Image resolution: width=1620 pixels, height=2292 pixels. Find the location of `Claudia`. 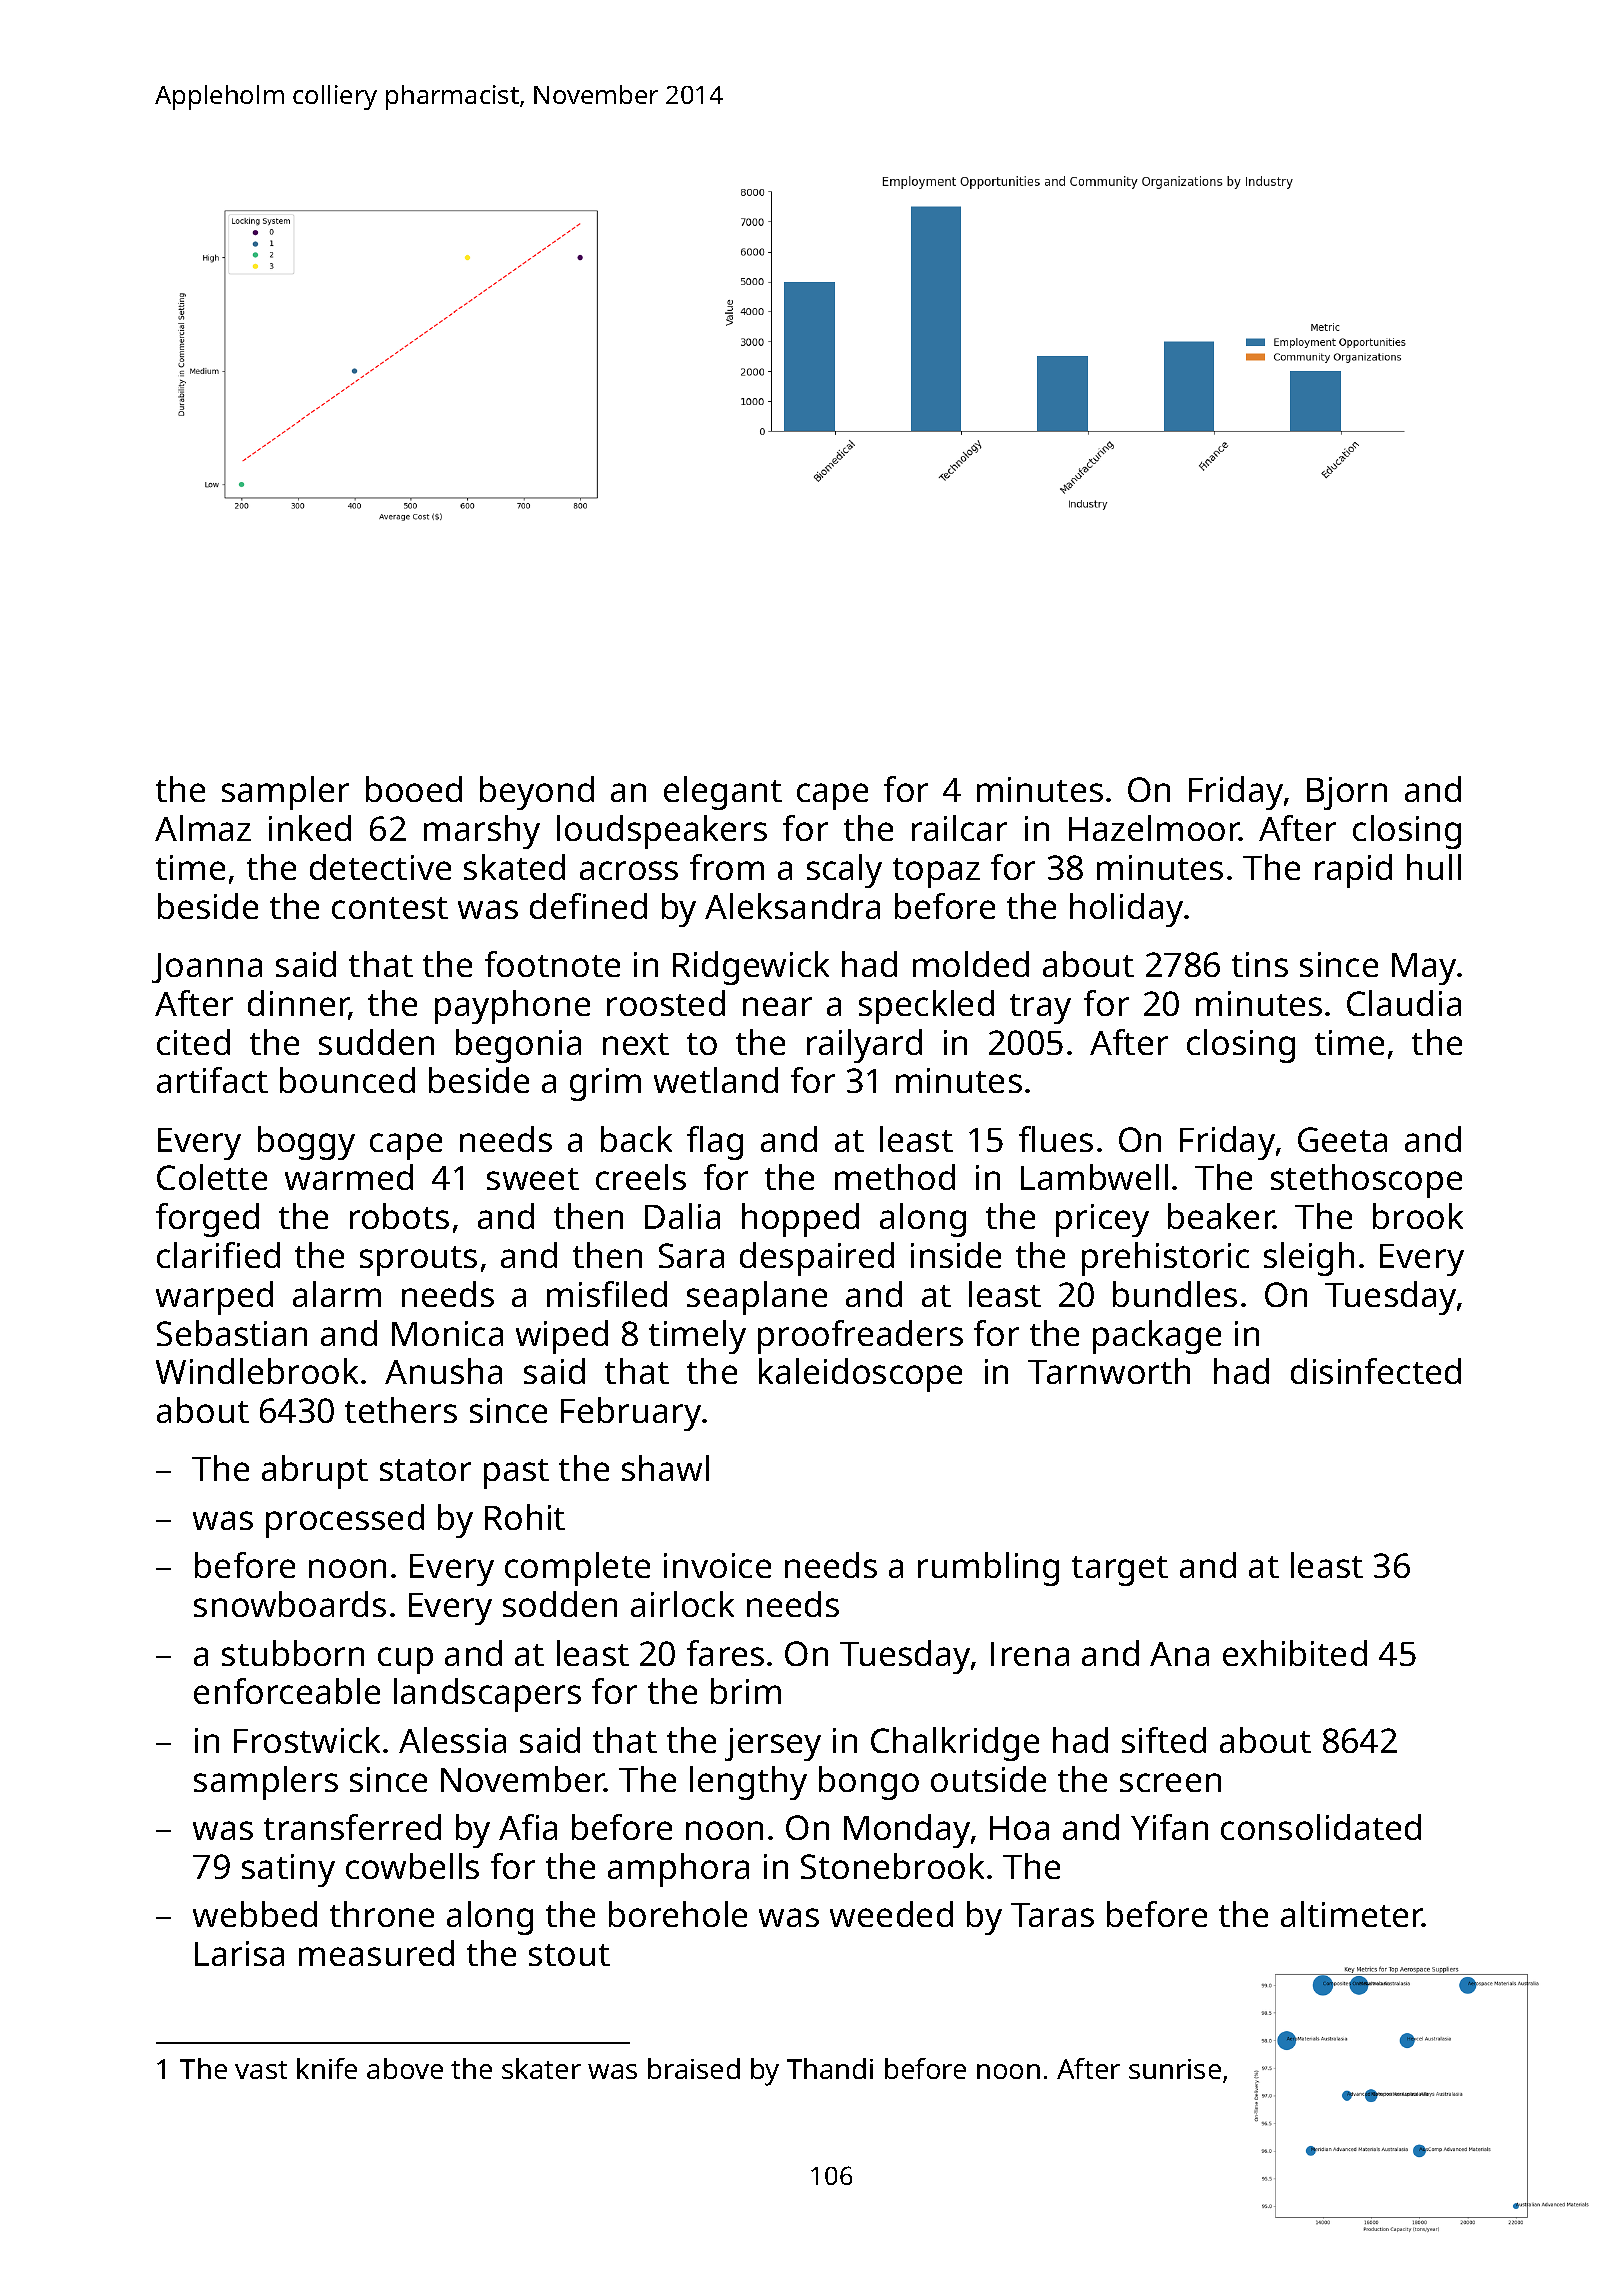

Claudia is located at coordinates (1404, 1003).
